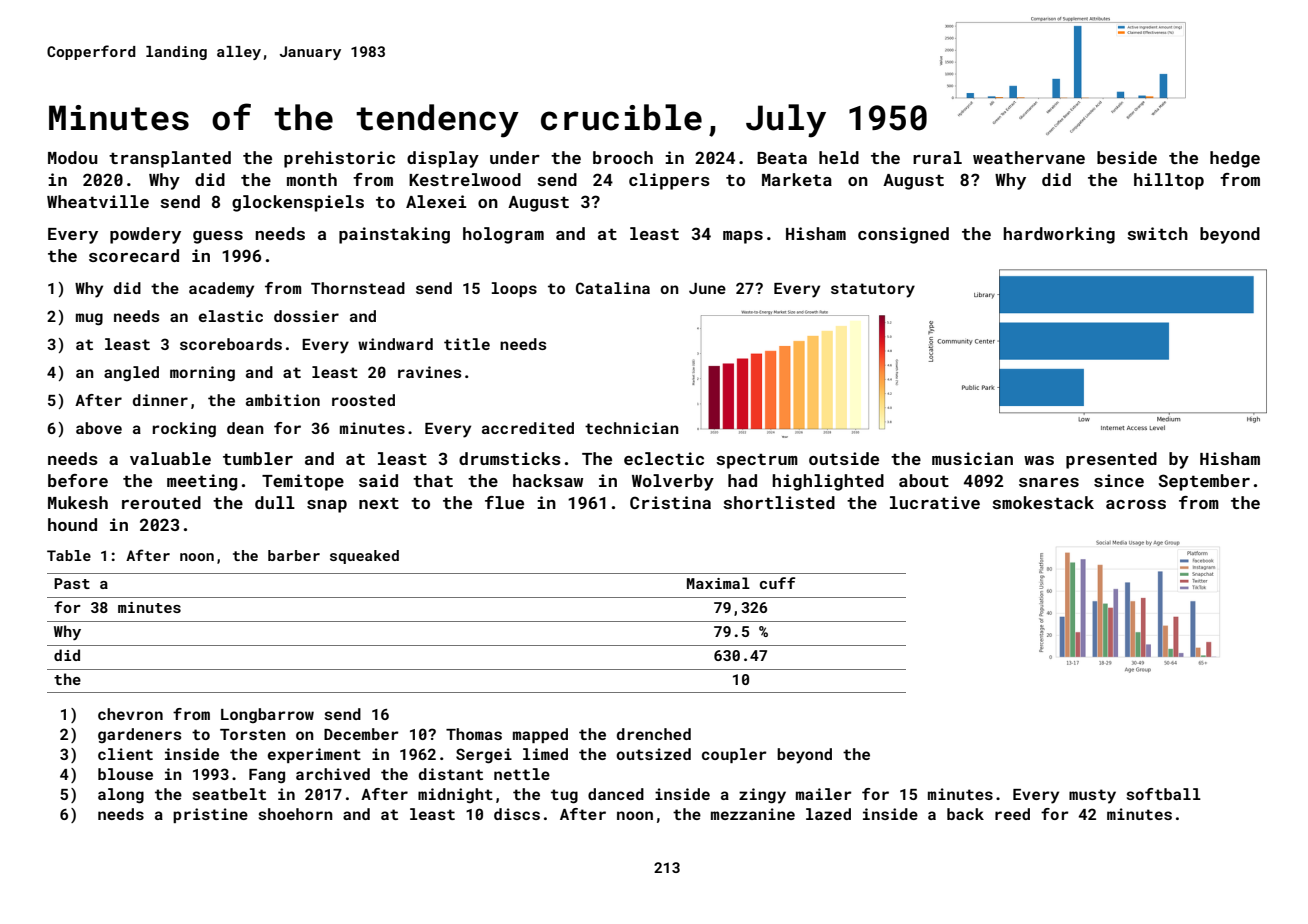 This image has height=924, width=1308. What do you see at coordinates (1163, 794) in the image?
I see `softball` at bounding box center [1163, 794].
